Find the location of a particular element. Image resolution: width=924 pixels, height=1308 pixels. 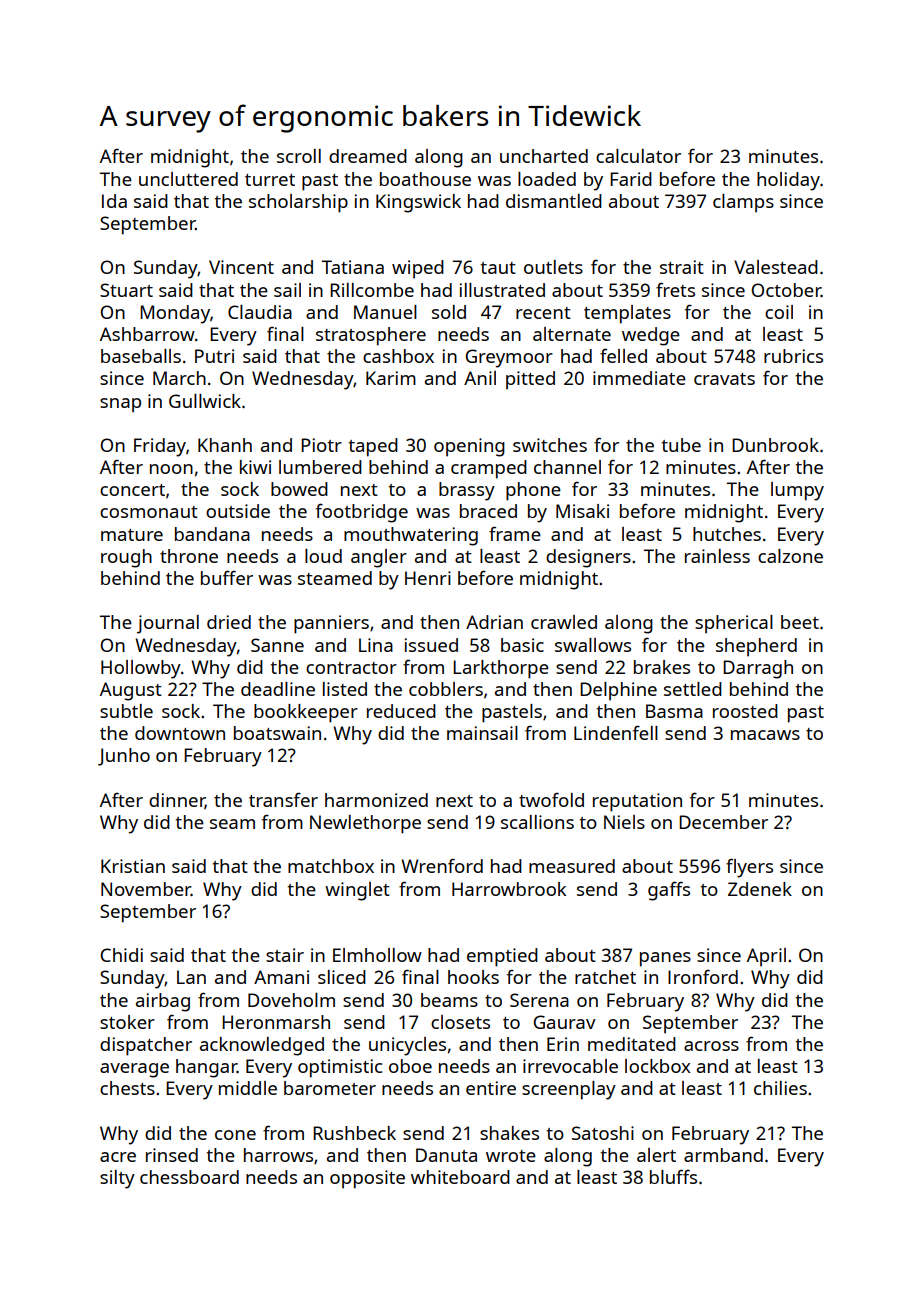

Rushbeck is located at coordinates (354, 1133).
